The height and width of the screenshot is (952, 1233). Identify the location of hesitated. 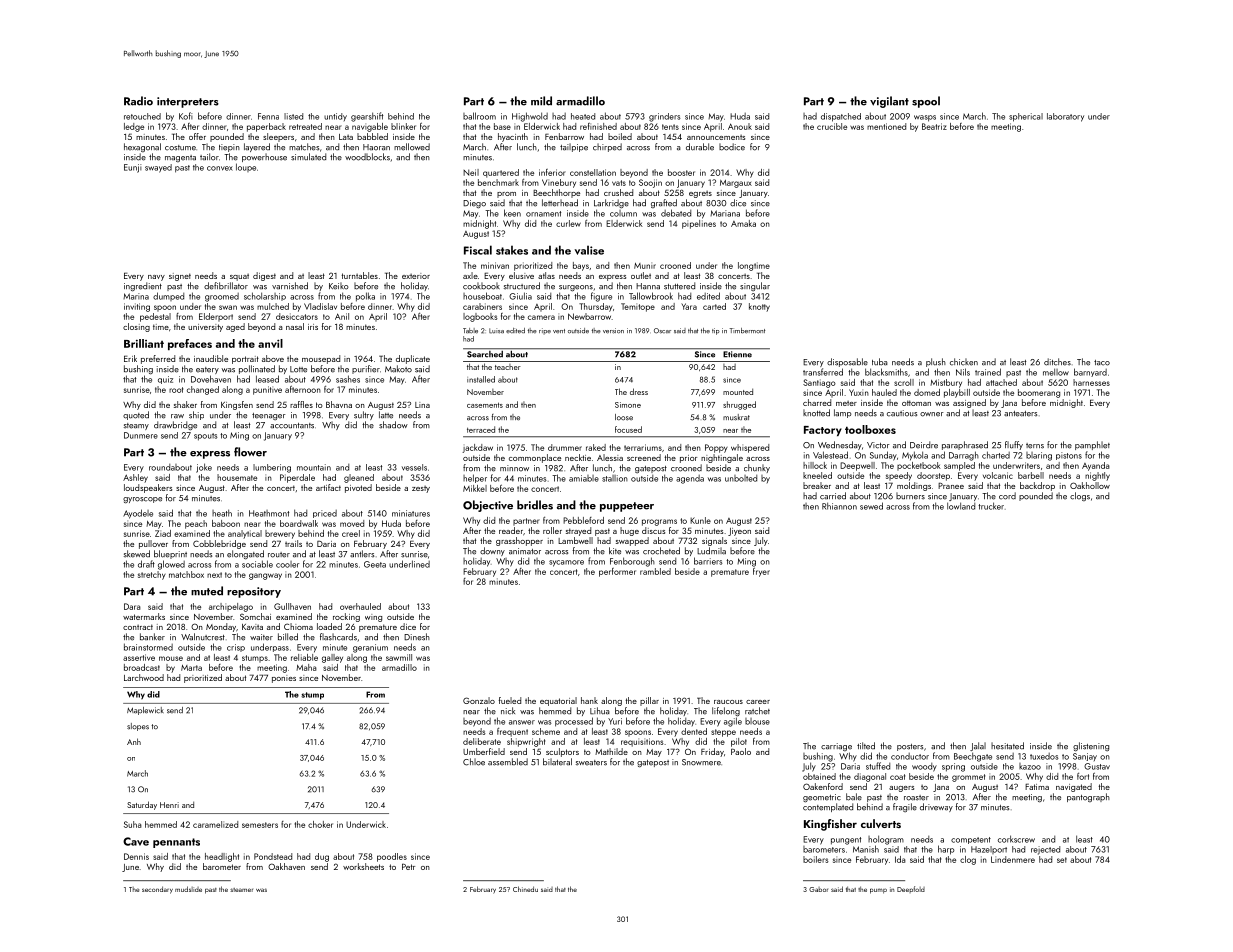
(1007, 746).
